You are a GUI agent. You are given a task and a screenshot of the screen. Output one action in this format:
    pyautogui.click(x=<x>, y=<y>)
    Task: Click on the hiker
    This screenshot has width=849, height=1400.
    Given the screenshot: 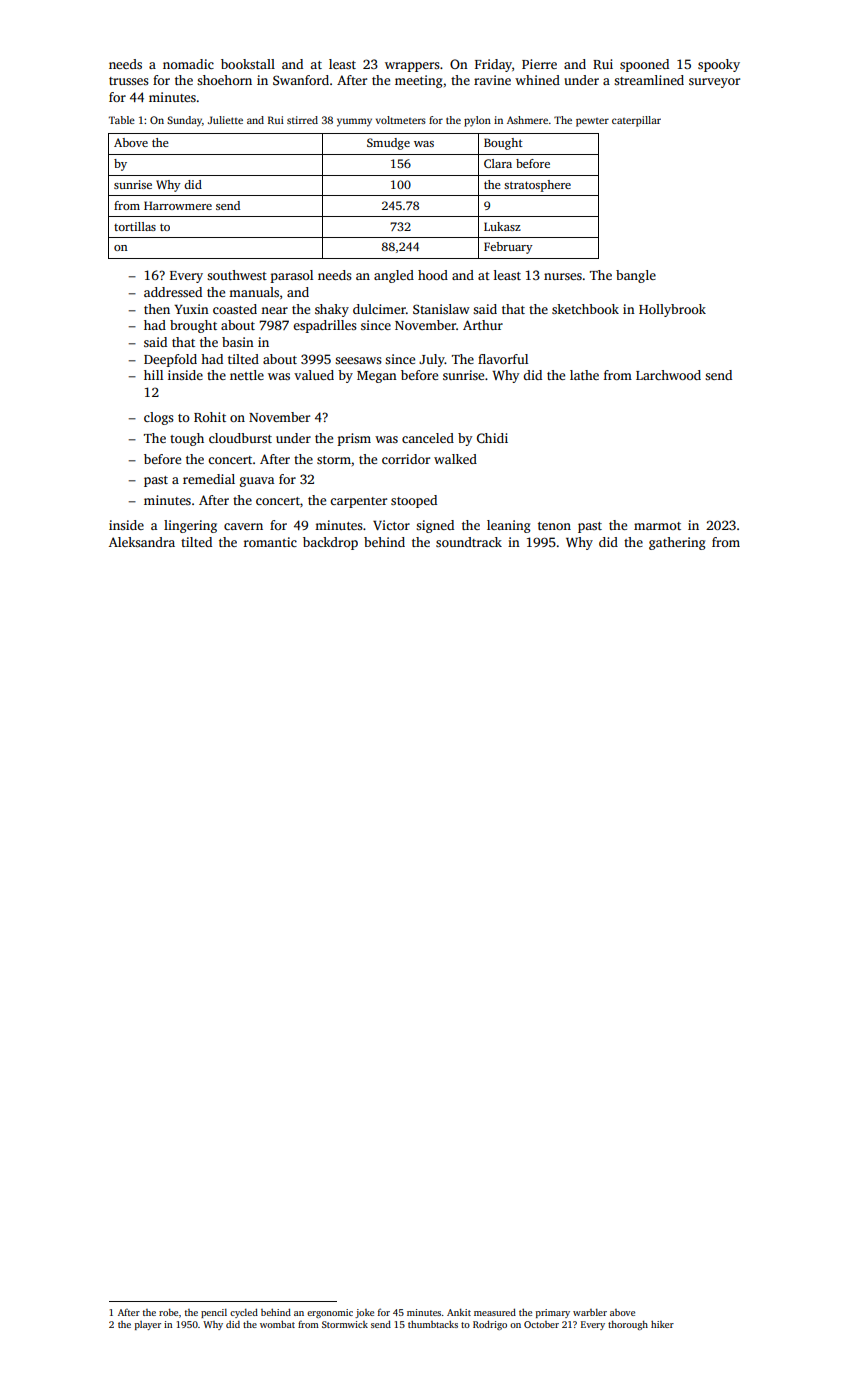 What is the action you would take?
    pyautogui.click(x=662, y=1324)
